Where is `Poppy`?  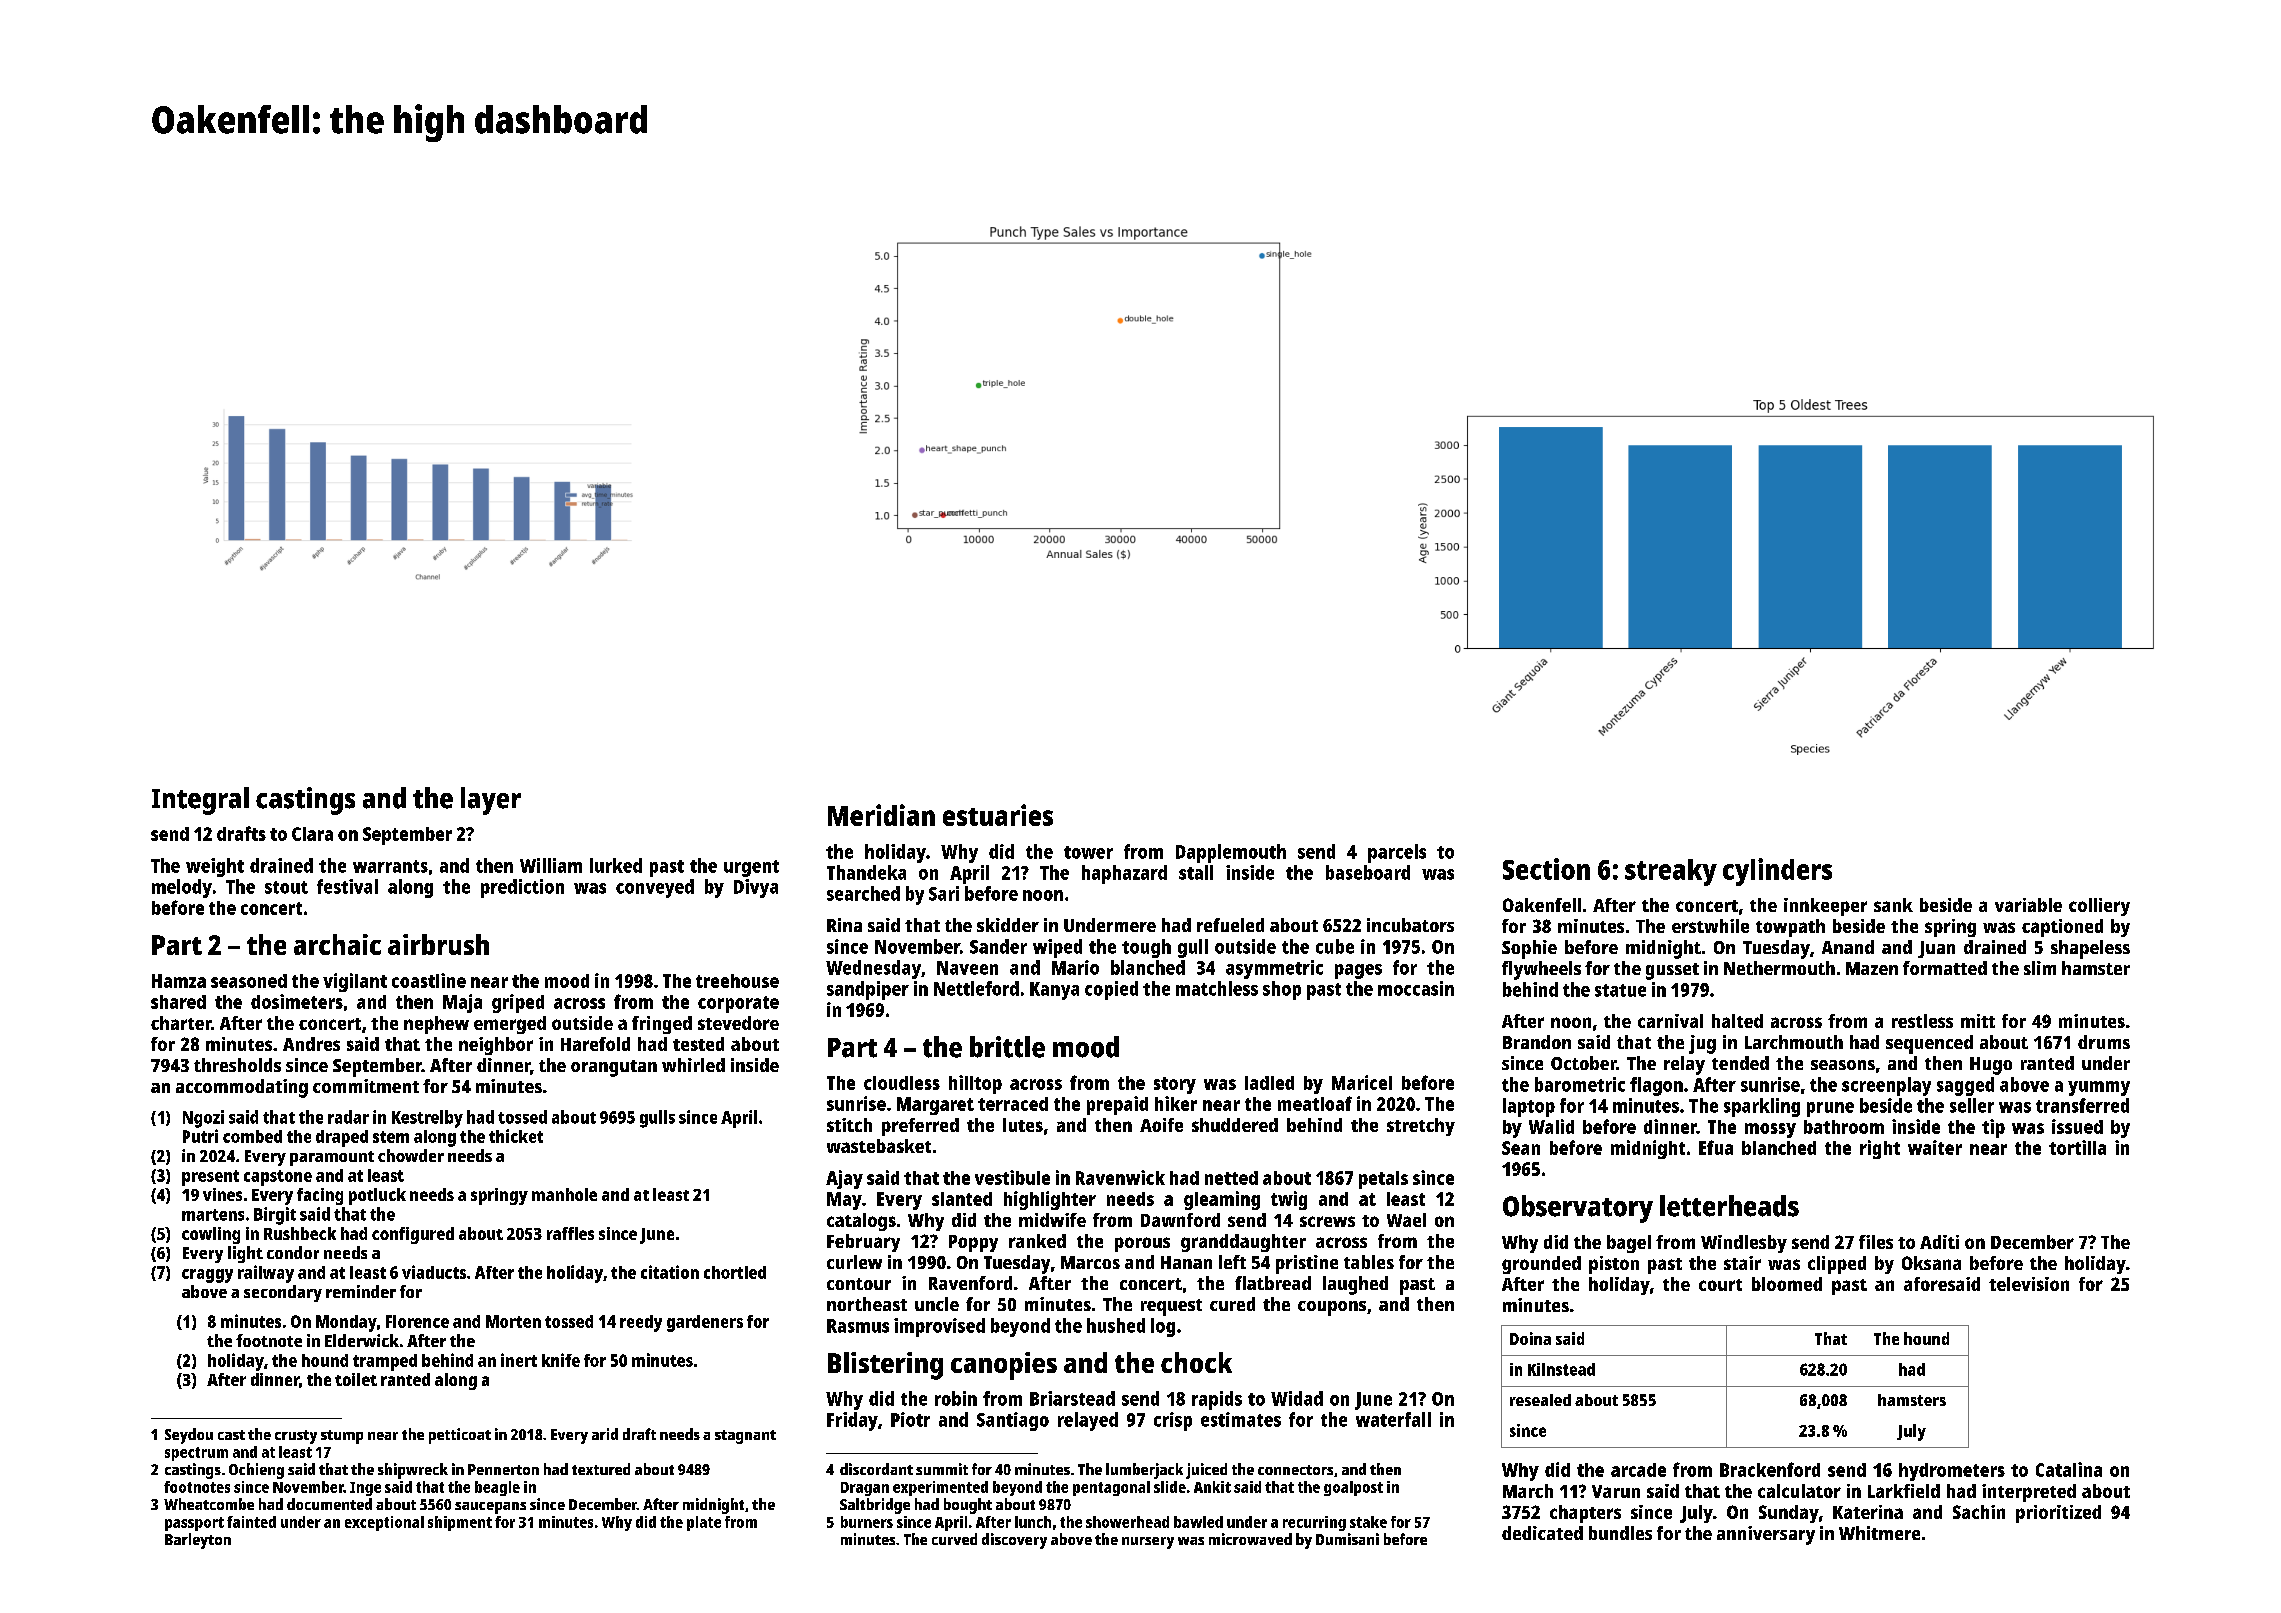
Poppy is located at coordinates (973, 1243).
